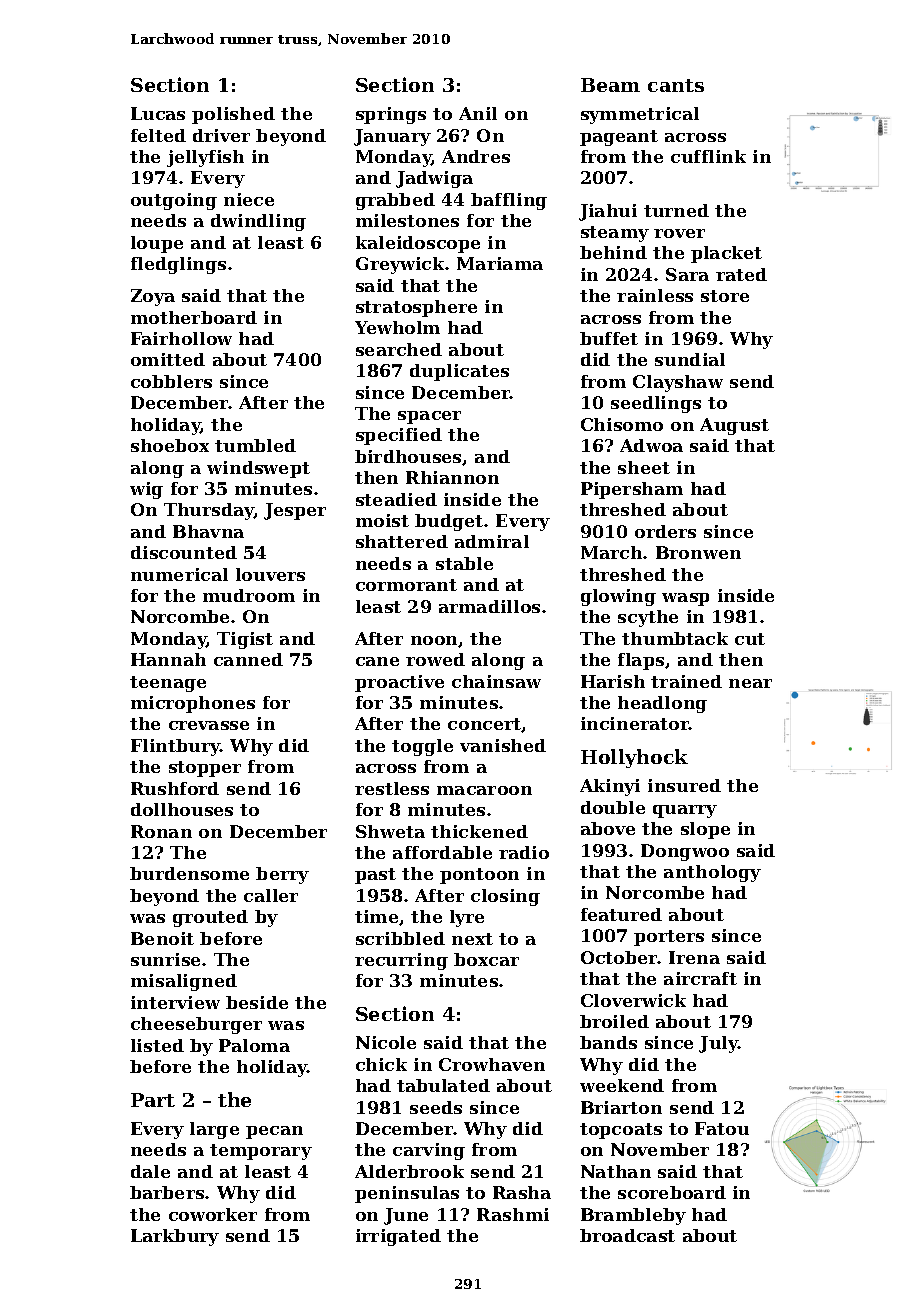 The height and width of the page is (1316, 908). I want to click on armadillos, so click(489, 606).
